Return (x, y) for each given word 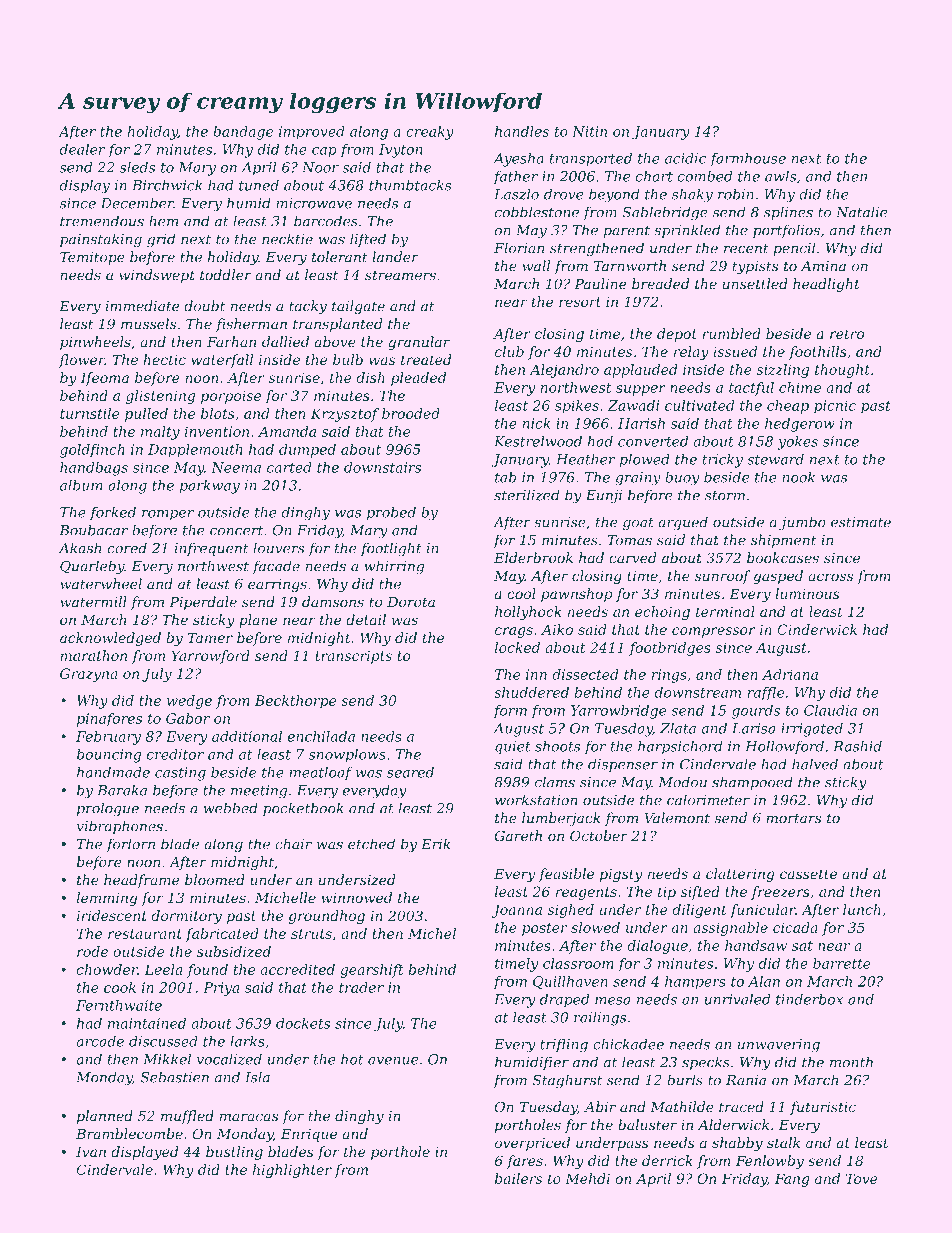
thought (842, 371)
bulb (348, 359)
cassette (808, 874)
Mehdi (587, 1178)
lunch (862, 909)
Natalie (862, 212)
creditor (175, 754)
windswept (157, 276)
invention (217, 431)
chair (293, 844)
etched (371, 844)
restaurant (145, 934)
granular (419, 343)
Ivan (91, 1151)
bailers (518, 1178)
